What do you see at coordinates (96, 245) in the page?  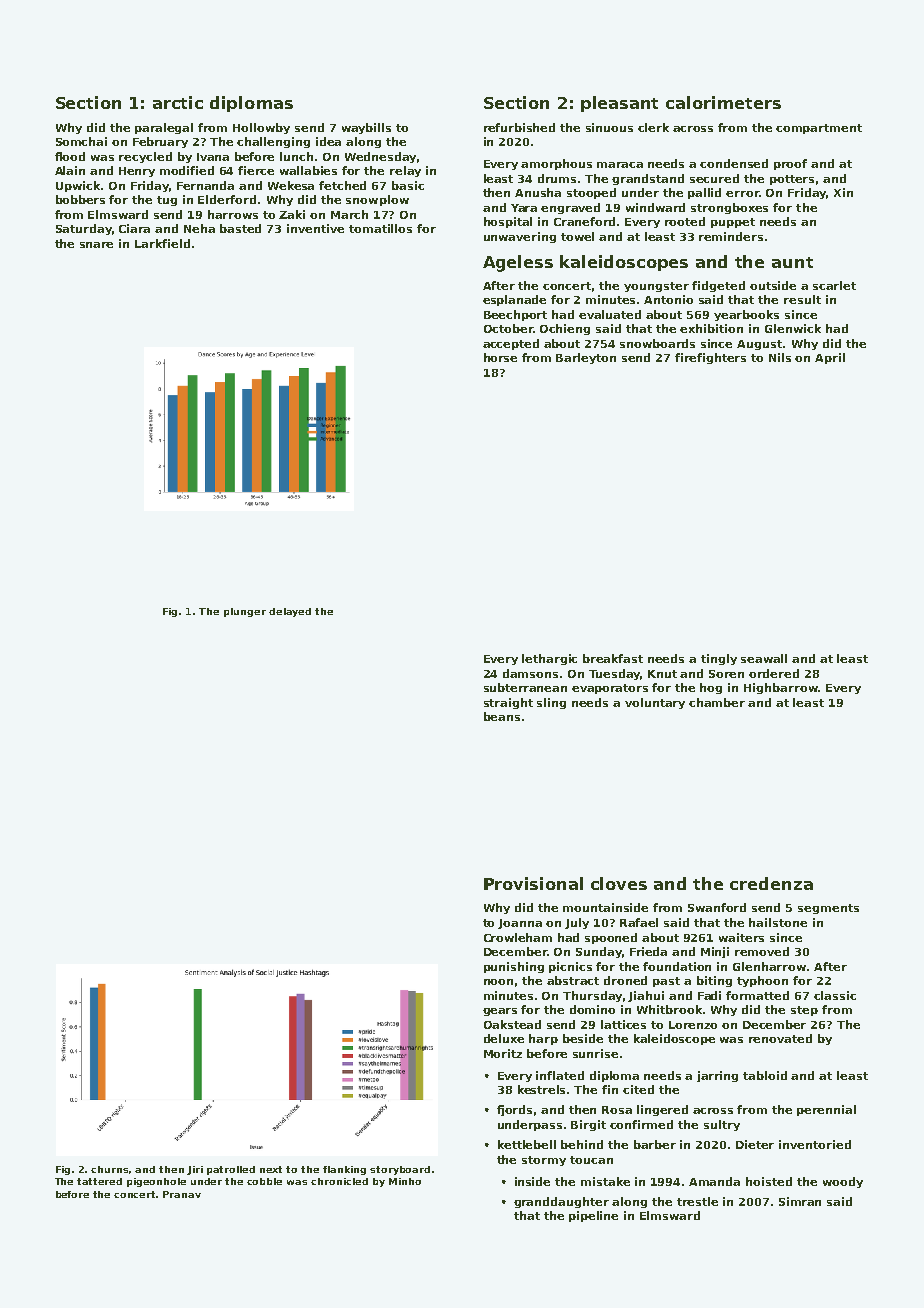 I see `snare` at bounding box center [96, 245].
